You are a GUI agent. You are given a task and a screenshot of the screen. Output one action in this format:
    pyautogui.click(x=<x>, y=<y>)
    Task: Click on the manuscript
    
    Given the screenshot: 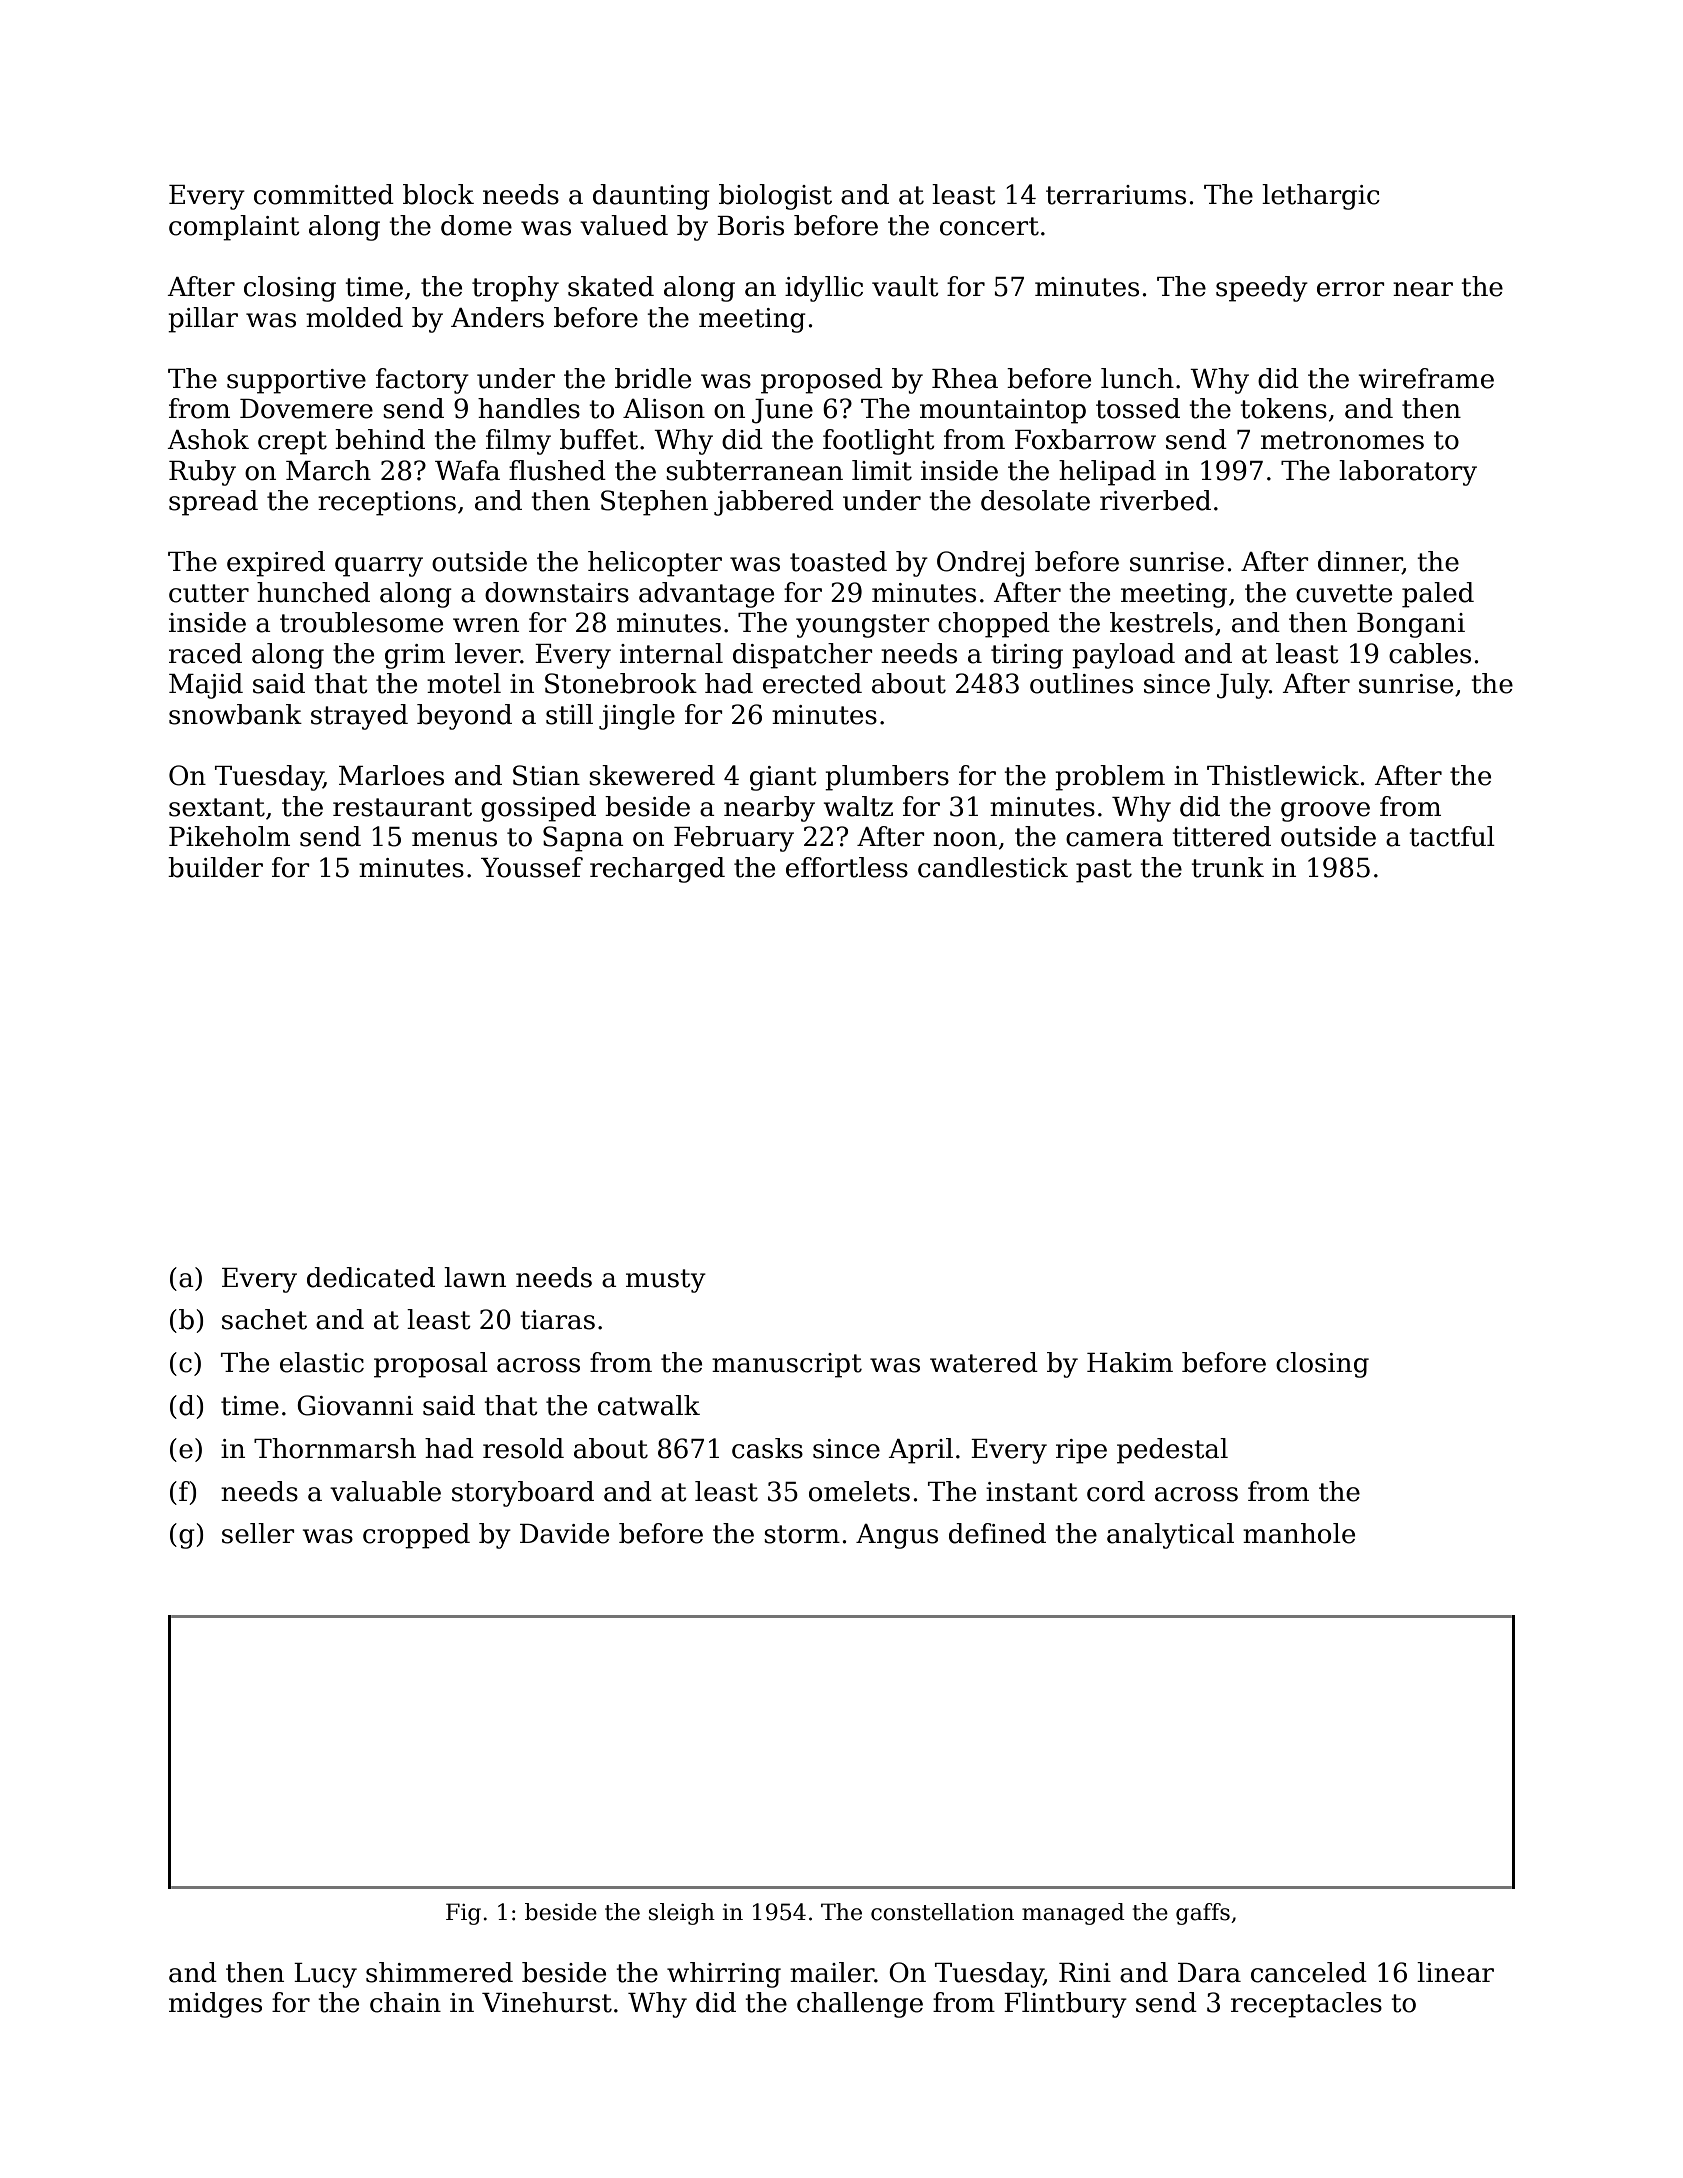 What is the action you would take?
    pyautogui.click(x=787, y=1365)
